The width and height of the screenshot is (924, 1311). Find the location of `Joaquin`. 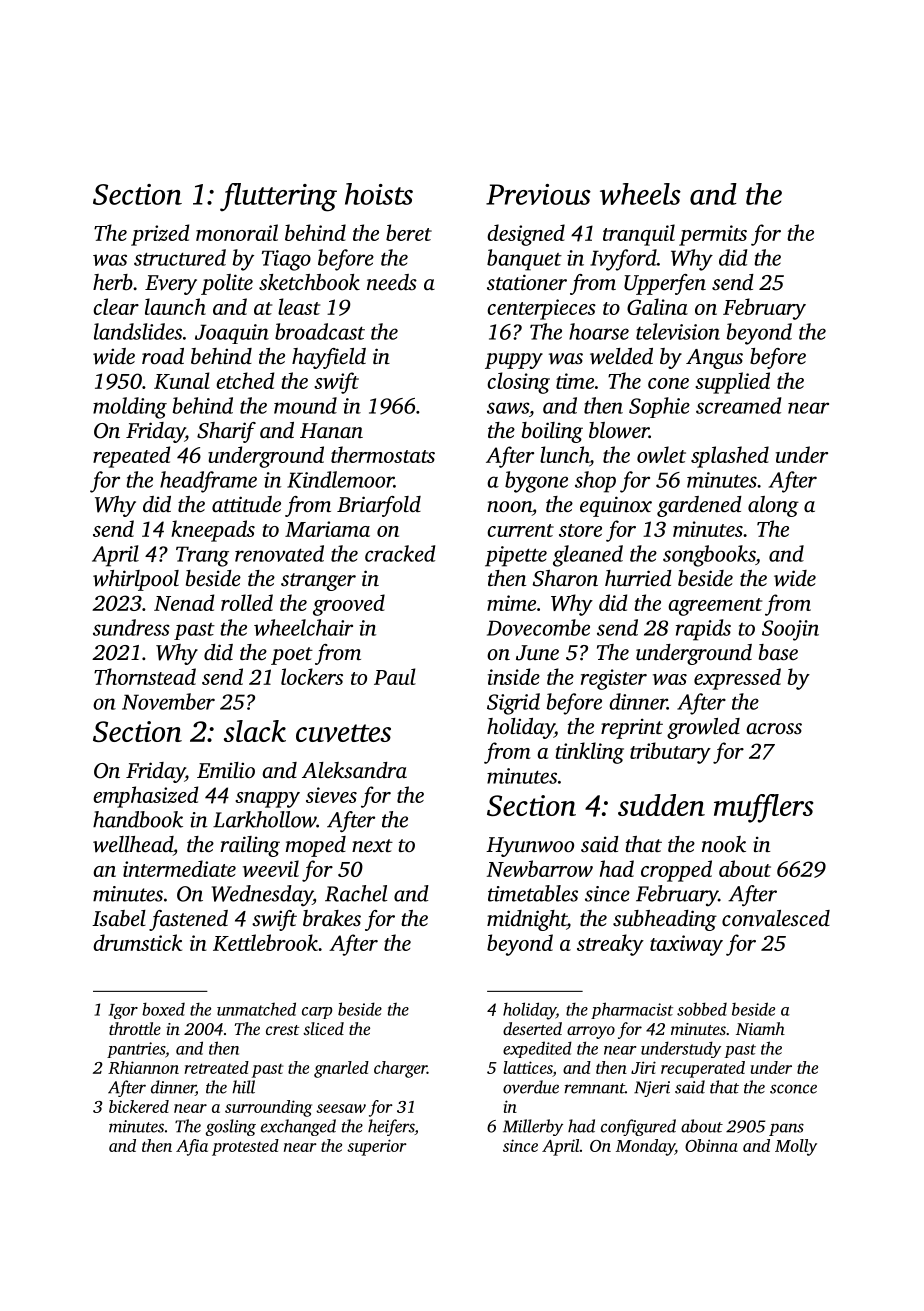

Joaquin is located at coordinates (232, 334).
